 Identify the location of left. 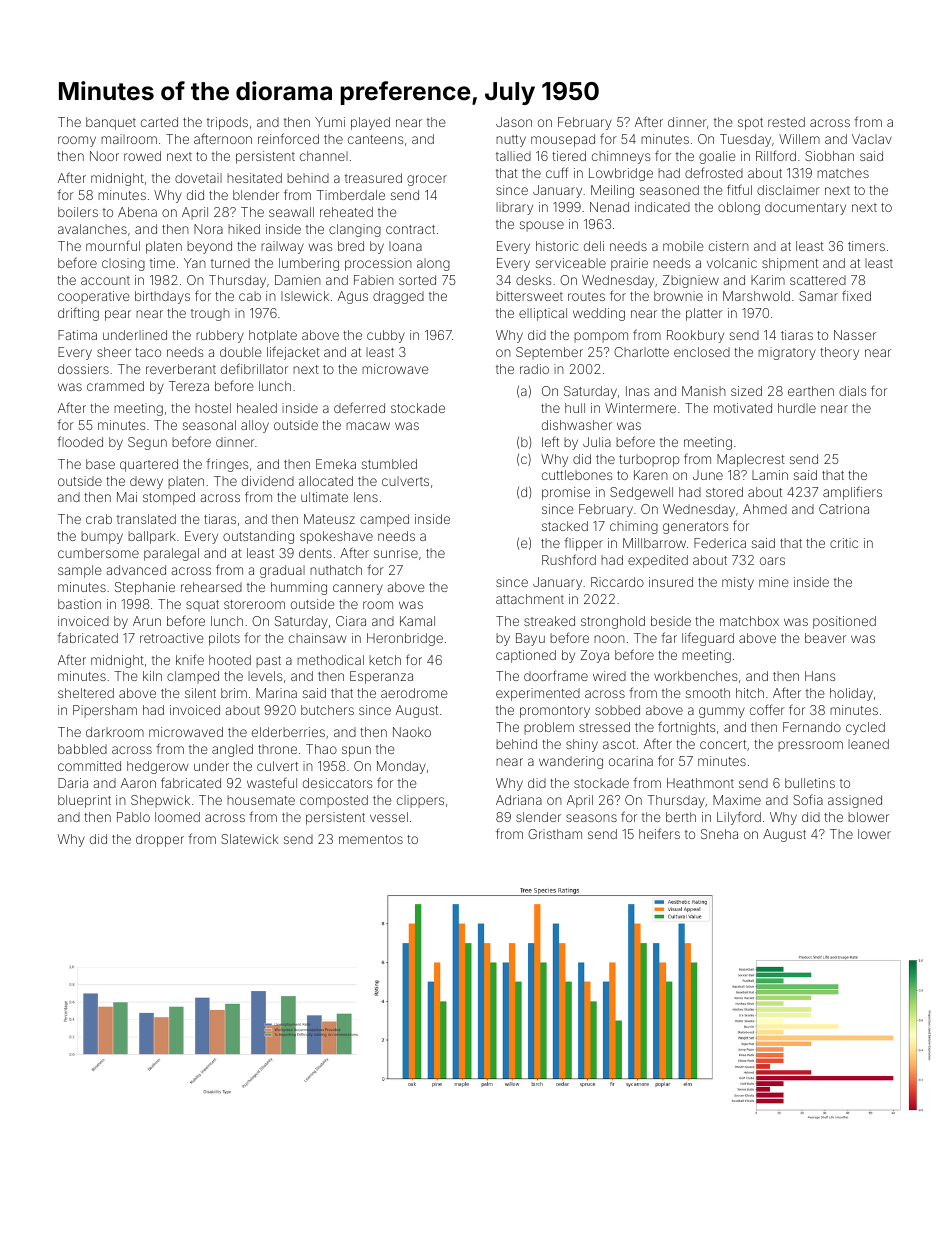
(550, 441).
